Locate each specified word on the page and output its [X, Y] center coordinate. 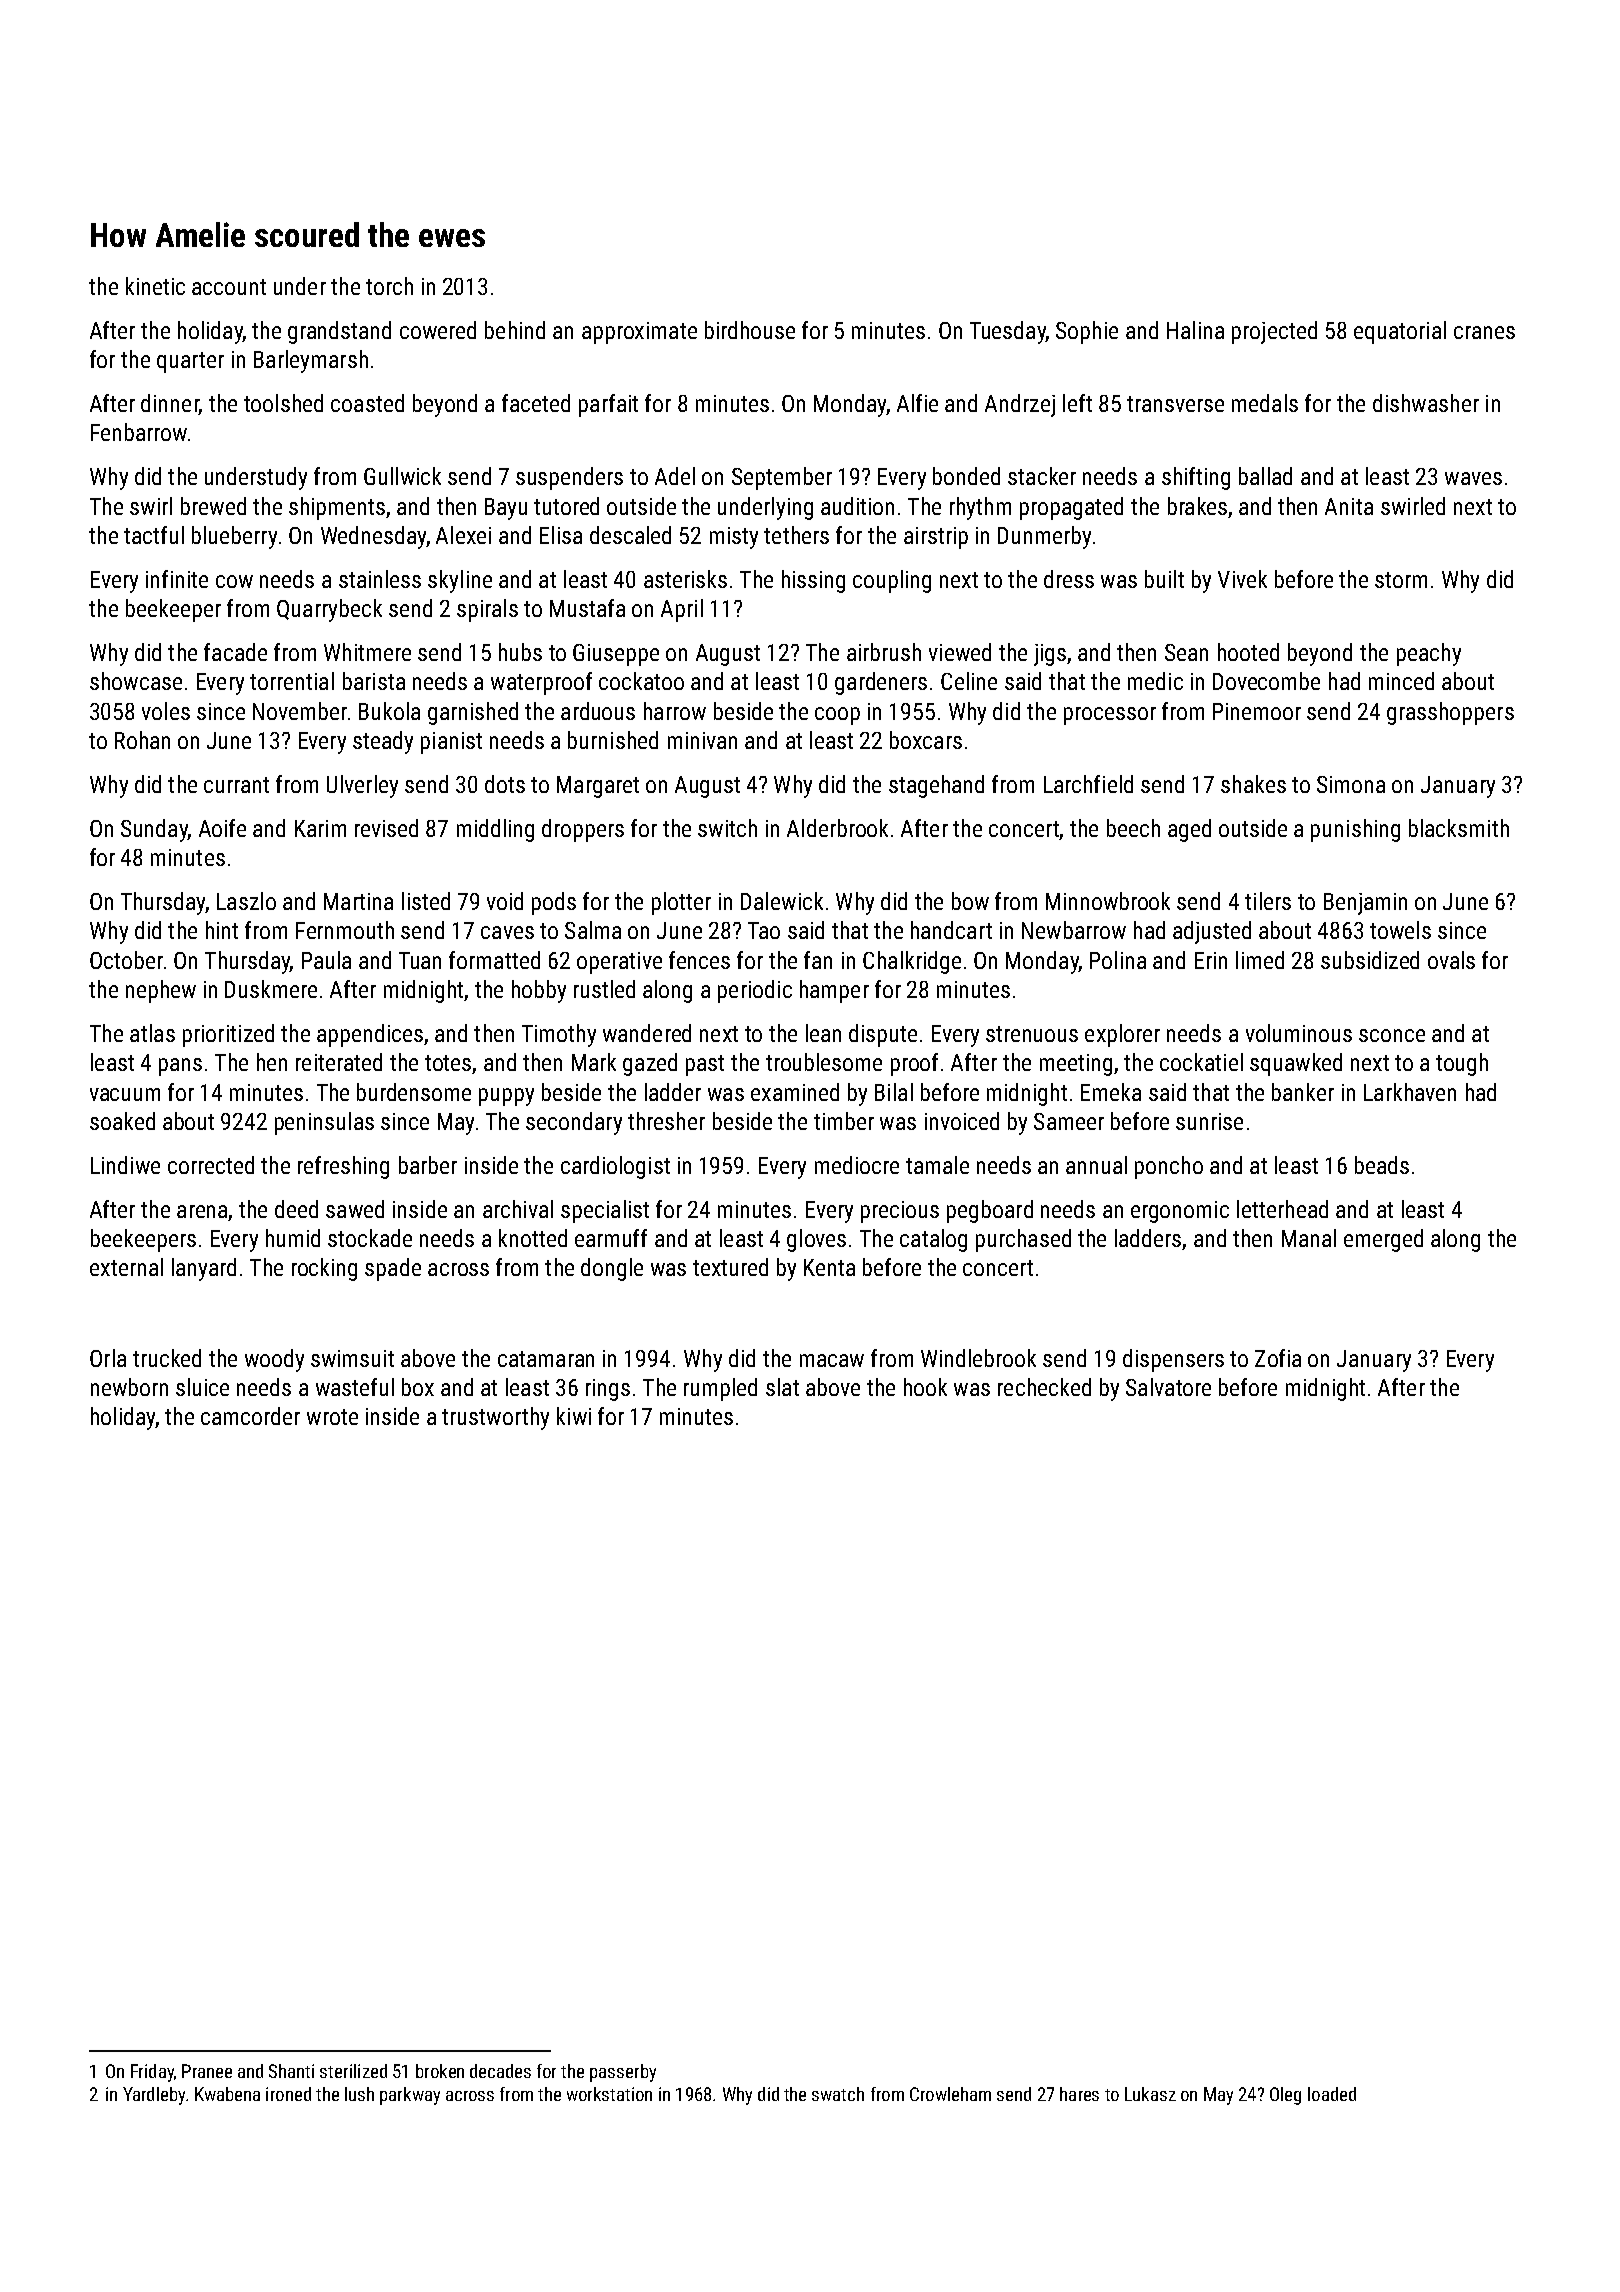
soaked [122, 1121]
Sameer [1069, 1121]
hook [925, 1387]
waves [1473, 478]
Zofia [1278, 1358]
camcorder [250, 1416]
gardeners [881, 683]
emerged [1383, 1240]
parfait [608, 405]
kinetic [155, 286]
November [300, 711]
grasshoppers [1450, 713]
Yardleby [154, 2096]
